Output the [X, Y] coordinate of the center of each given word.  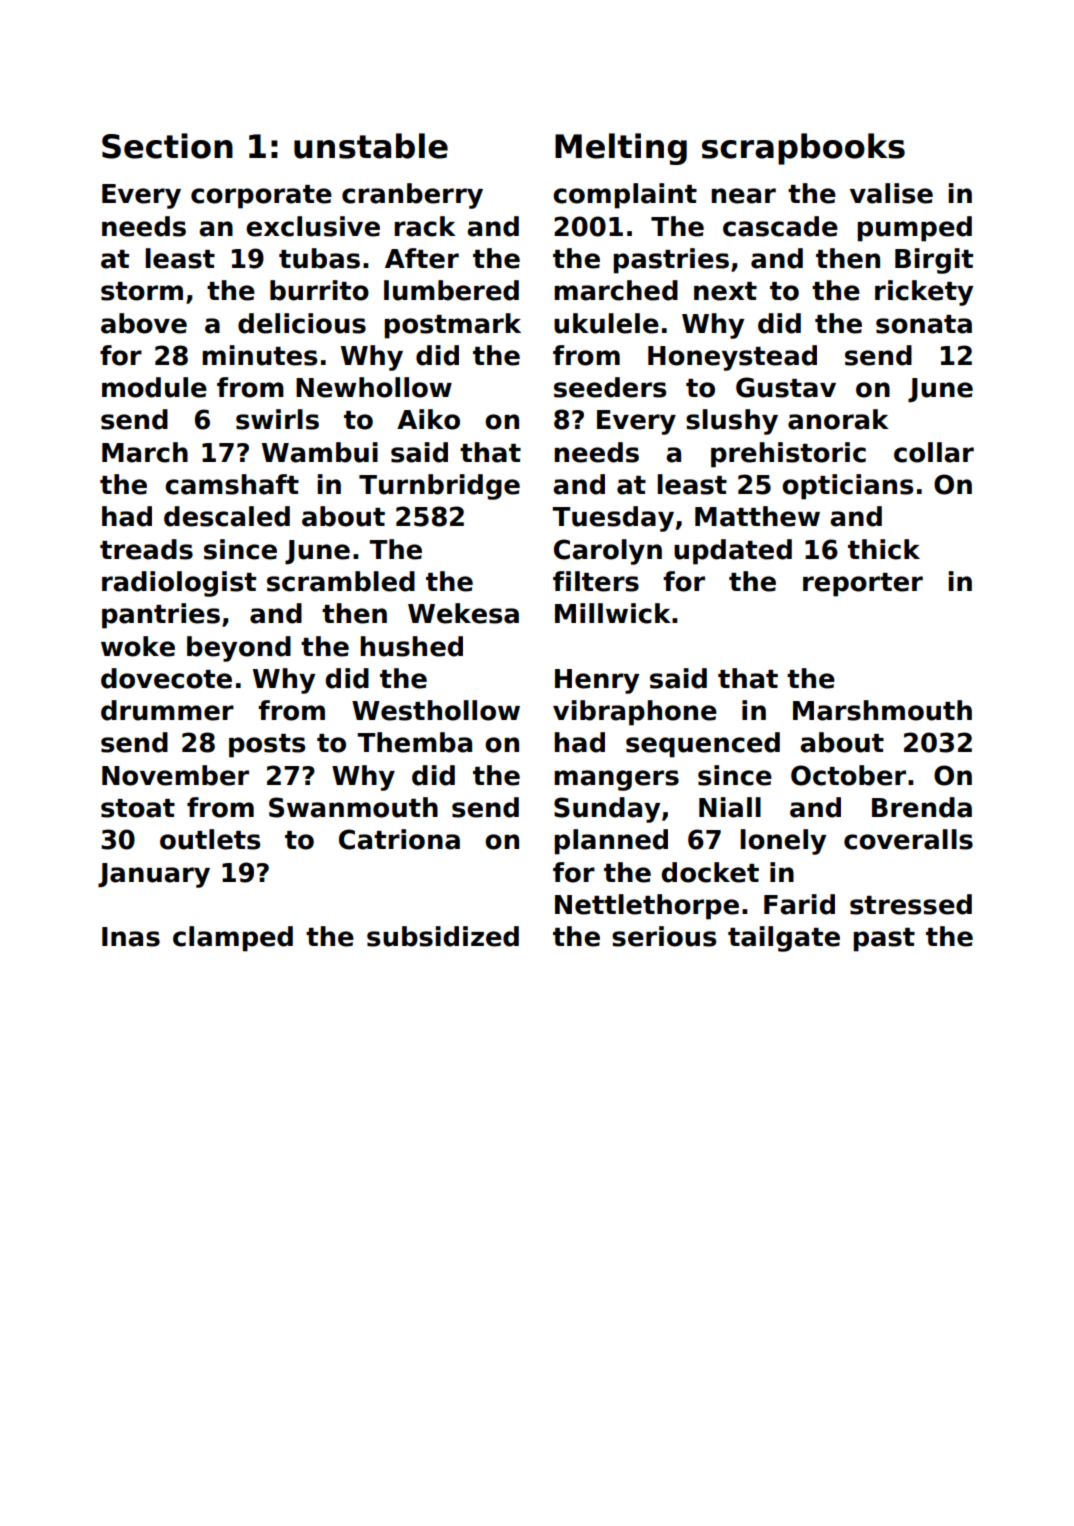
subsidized [443, 936]
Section [167, 146]
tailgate [784, 939]
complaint [625, 196]
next [725, 291]
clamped [233, 939]
